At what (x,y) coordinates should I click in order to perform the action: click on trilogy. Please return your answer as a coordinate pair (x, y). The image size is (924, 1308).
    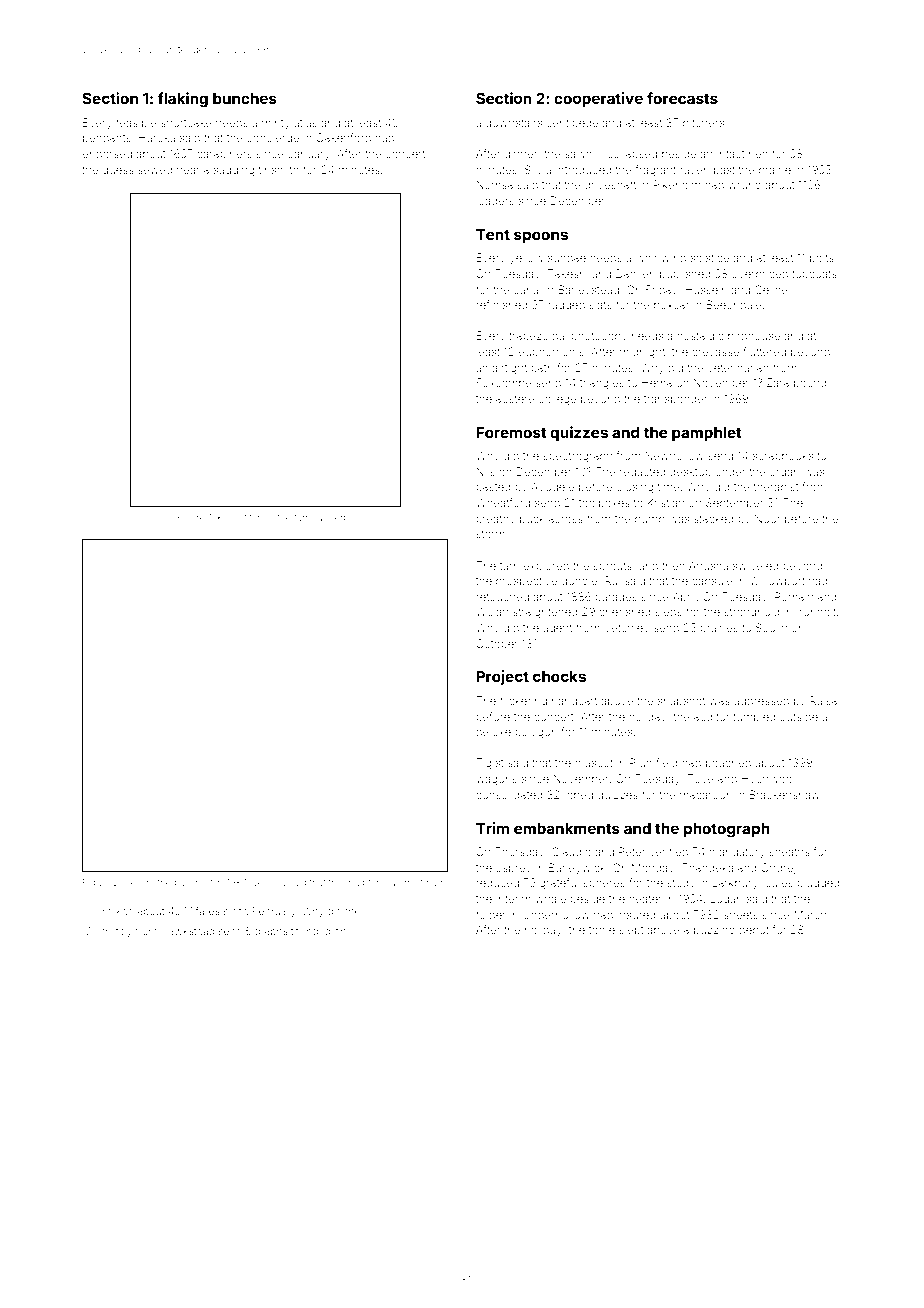
    Looking at the image, I should click on (117, 932).
